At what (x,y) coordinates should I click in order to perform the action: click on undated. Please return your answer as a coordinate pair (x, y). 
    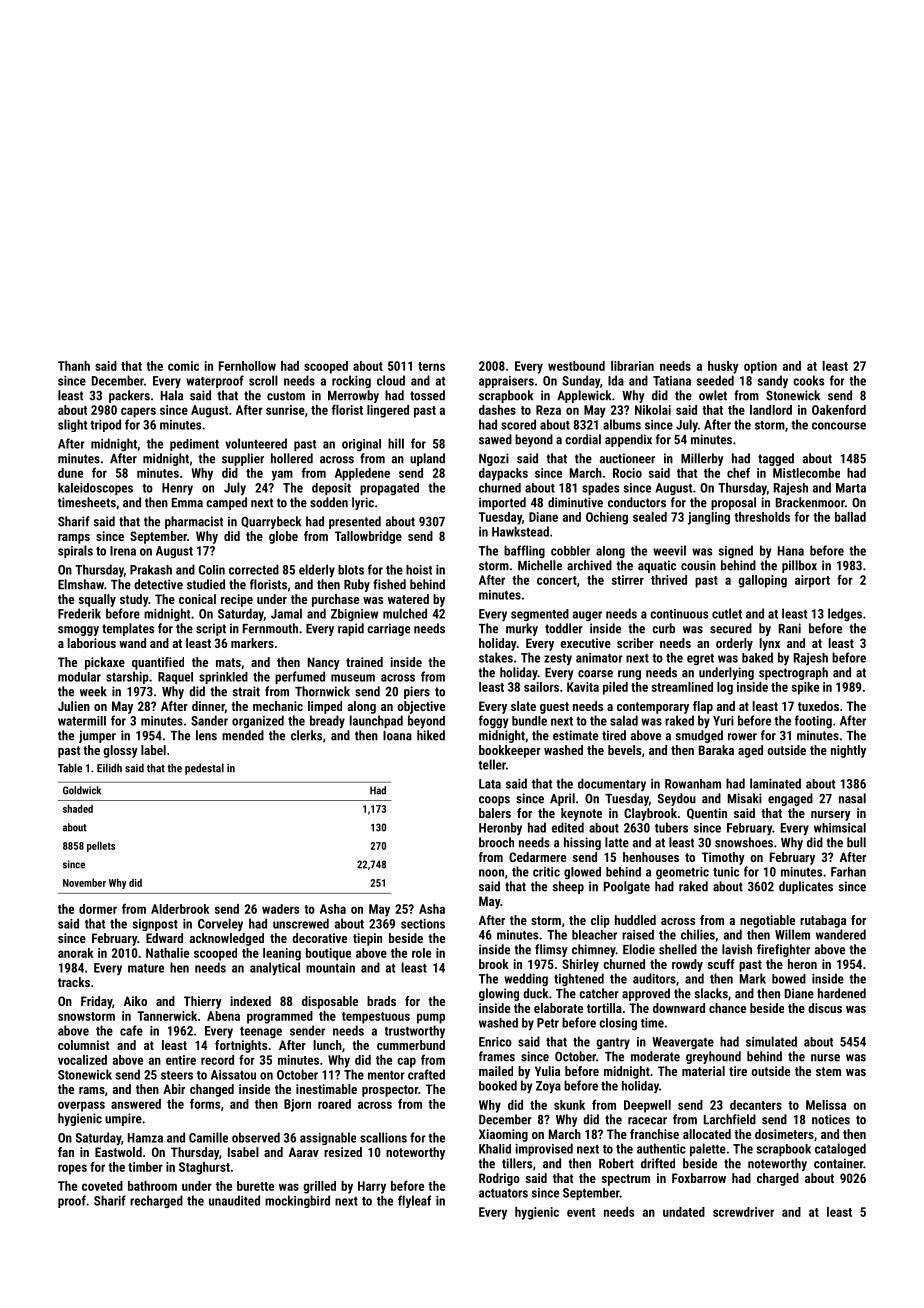
    Looking at the image, I should click on (684, 1212).
